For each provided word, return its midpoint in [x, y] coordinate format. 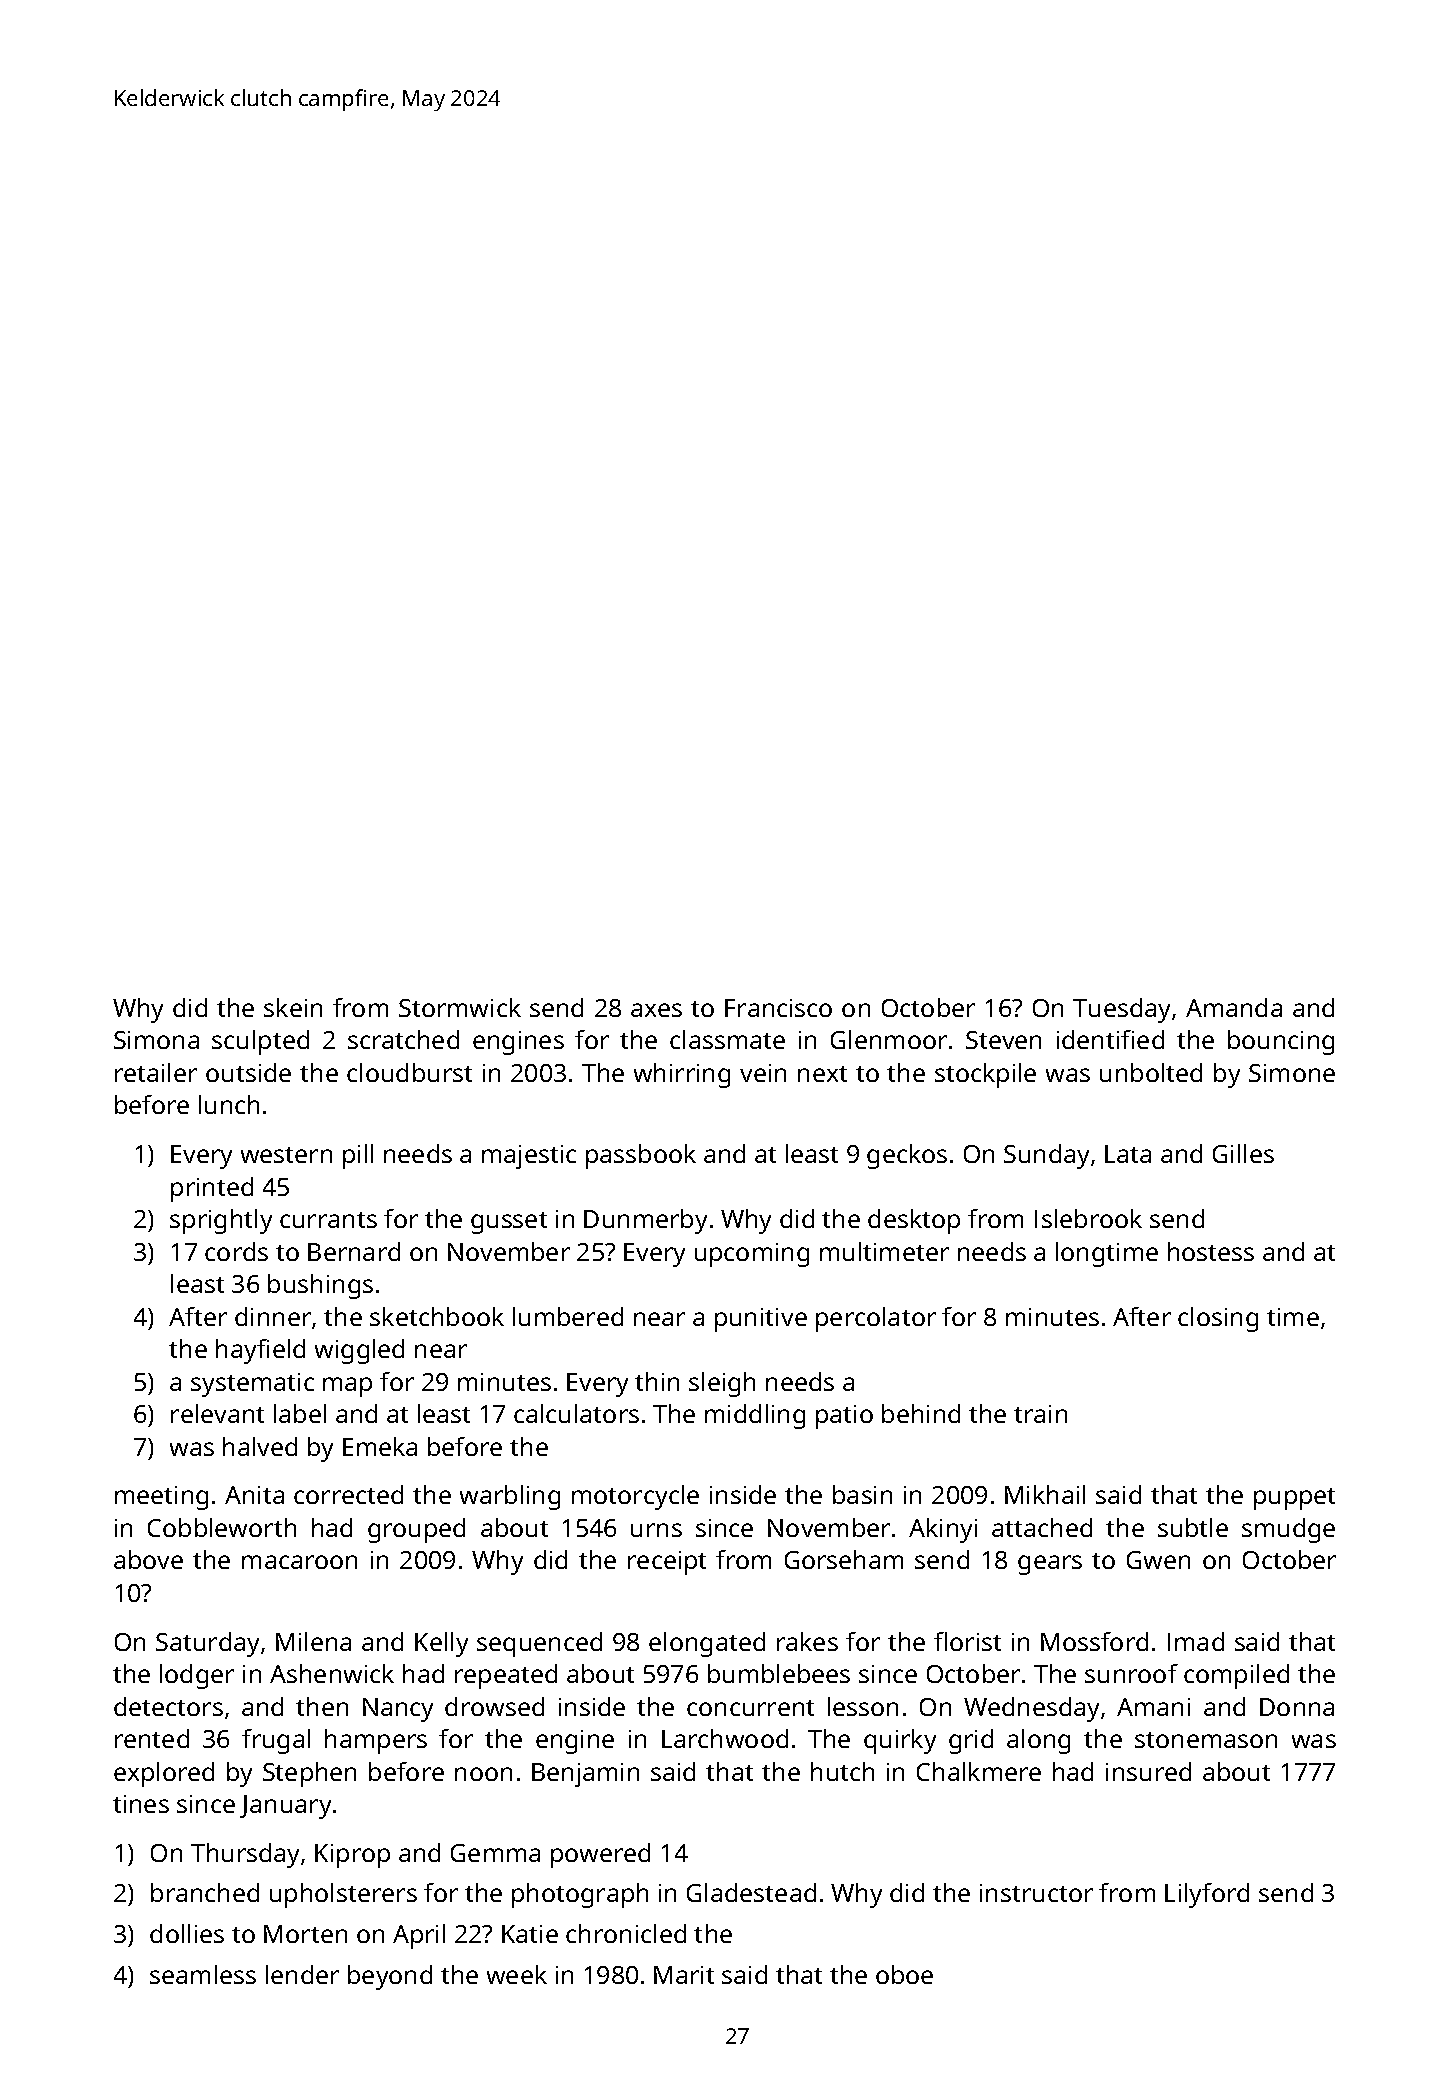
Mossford [1094, 1641]
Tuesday [1121, 1010]
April [419, 1936]
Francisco [778, 1008]
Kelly [441, 1644]
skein [293, 1007]
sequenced [539, 1644]
